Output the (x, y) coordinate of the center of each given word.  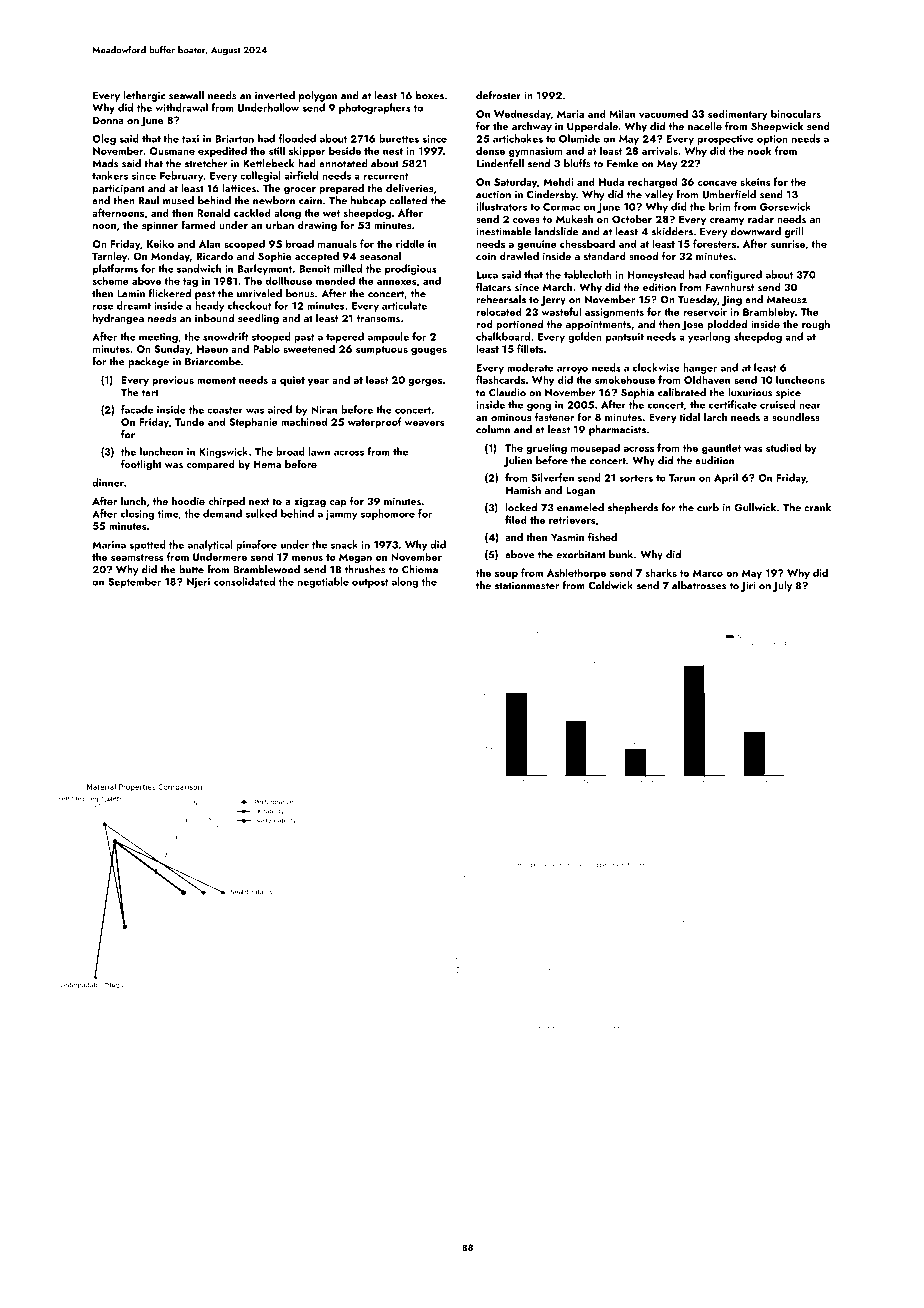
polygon (318, 96)
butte (191, 569)
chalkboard (503, 336)
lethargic (144, 96)
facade (137, 409)
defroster (498, 95)
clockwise (656, 367)
